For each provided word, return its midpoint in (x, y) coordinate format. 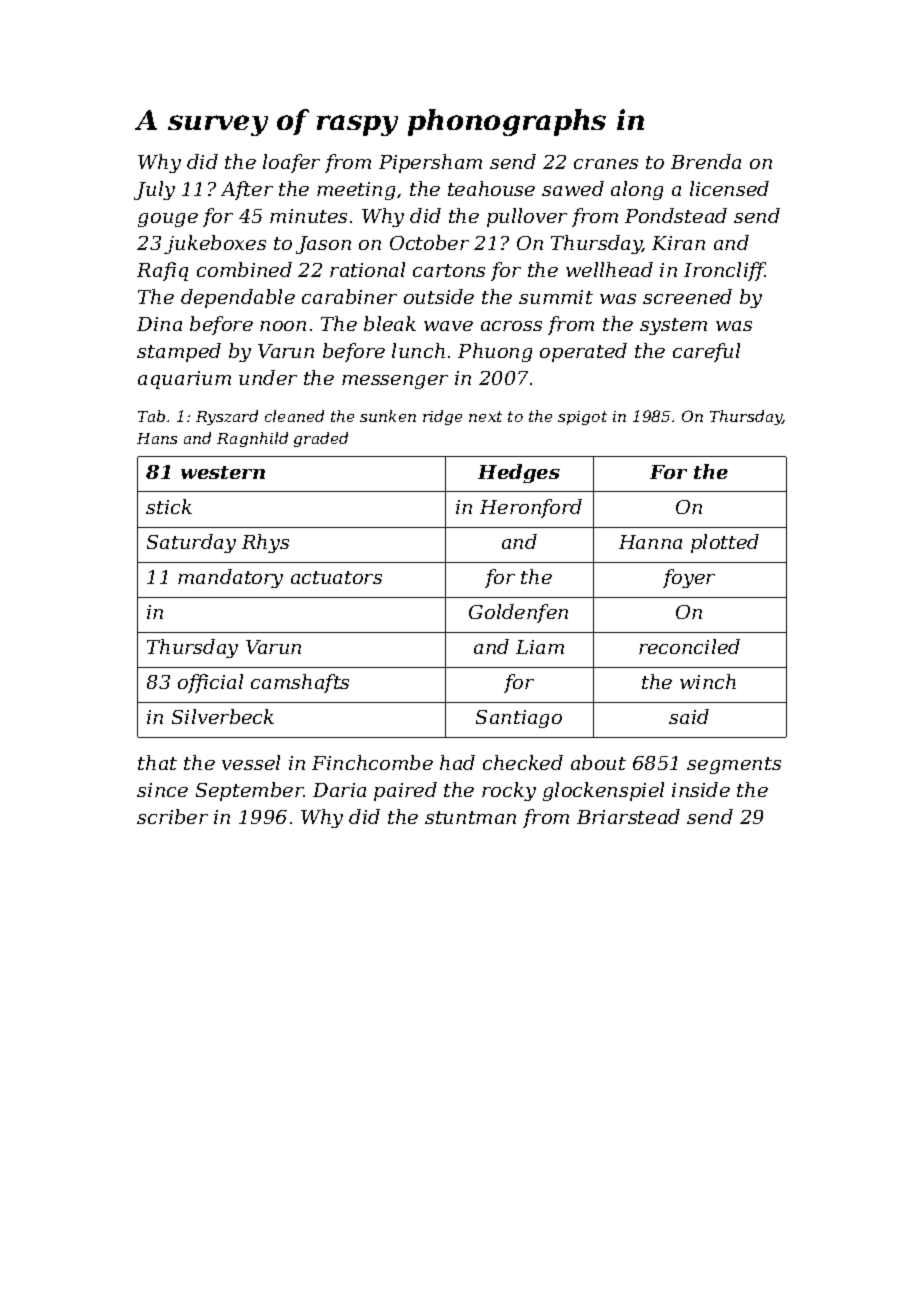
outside (439, 296)
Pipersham (430, 163)
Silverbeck (223, 716)
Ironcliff (725, 271)
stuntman (470, 817)
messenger (395, 382)
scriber (172, 816)
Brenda (706, 161)
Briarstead (628, 816)
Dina (159, 324)
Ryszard (227, 417)
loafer (291, 163)
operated (583, 352)
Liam (540, 647)
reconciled (689, 646)
